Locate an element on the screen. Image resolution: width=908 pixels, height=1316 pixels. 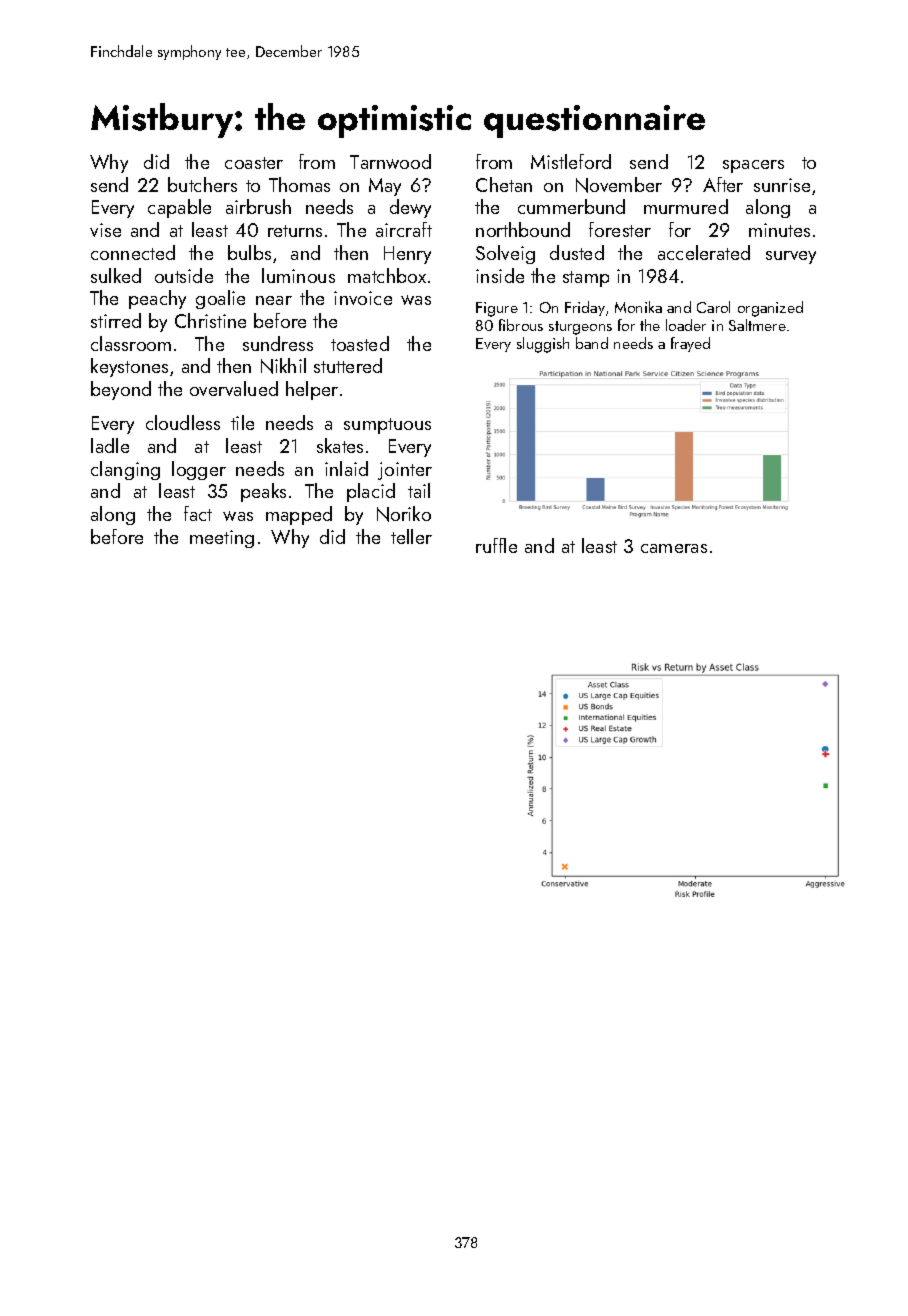
band is located at coordinates (592, 343).
